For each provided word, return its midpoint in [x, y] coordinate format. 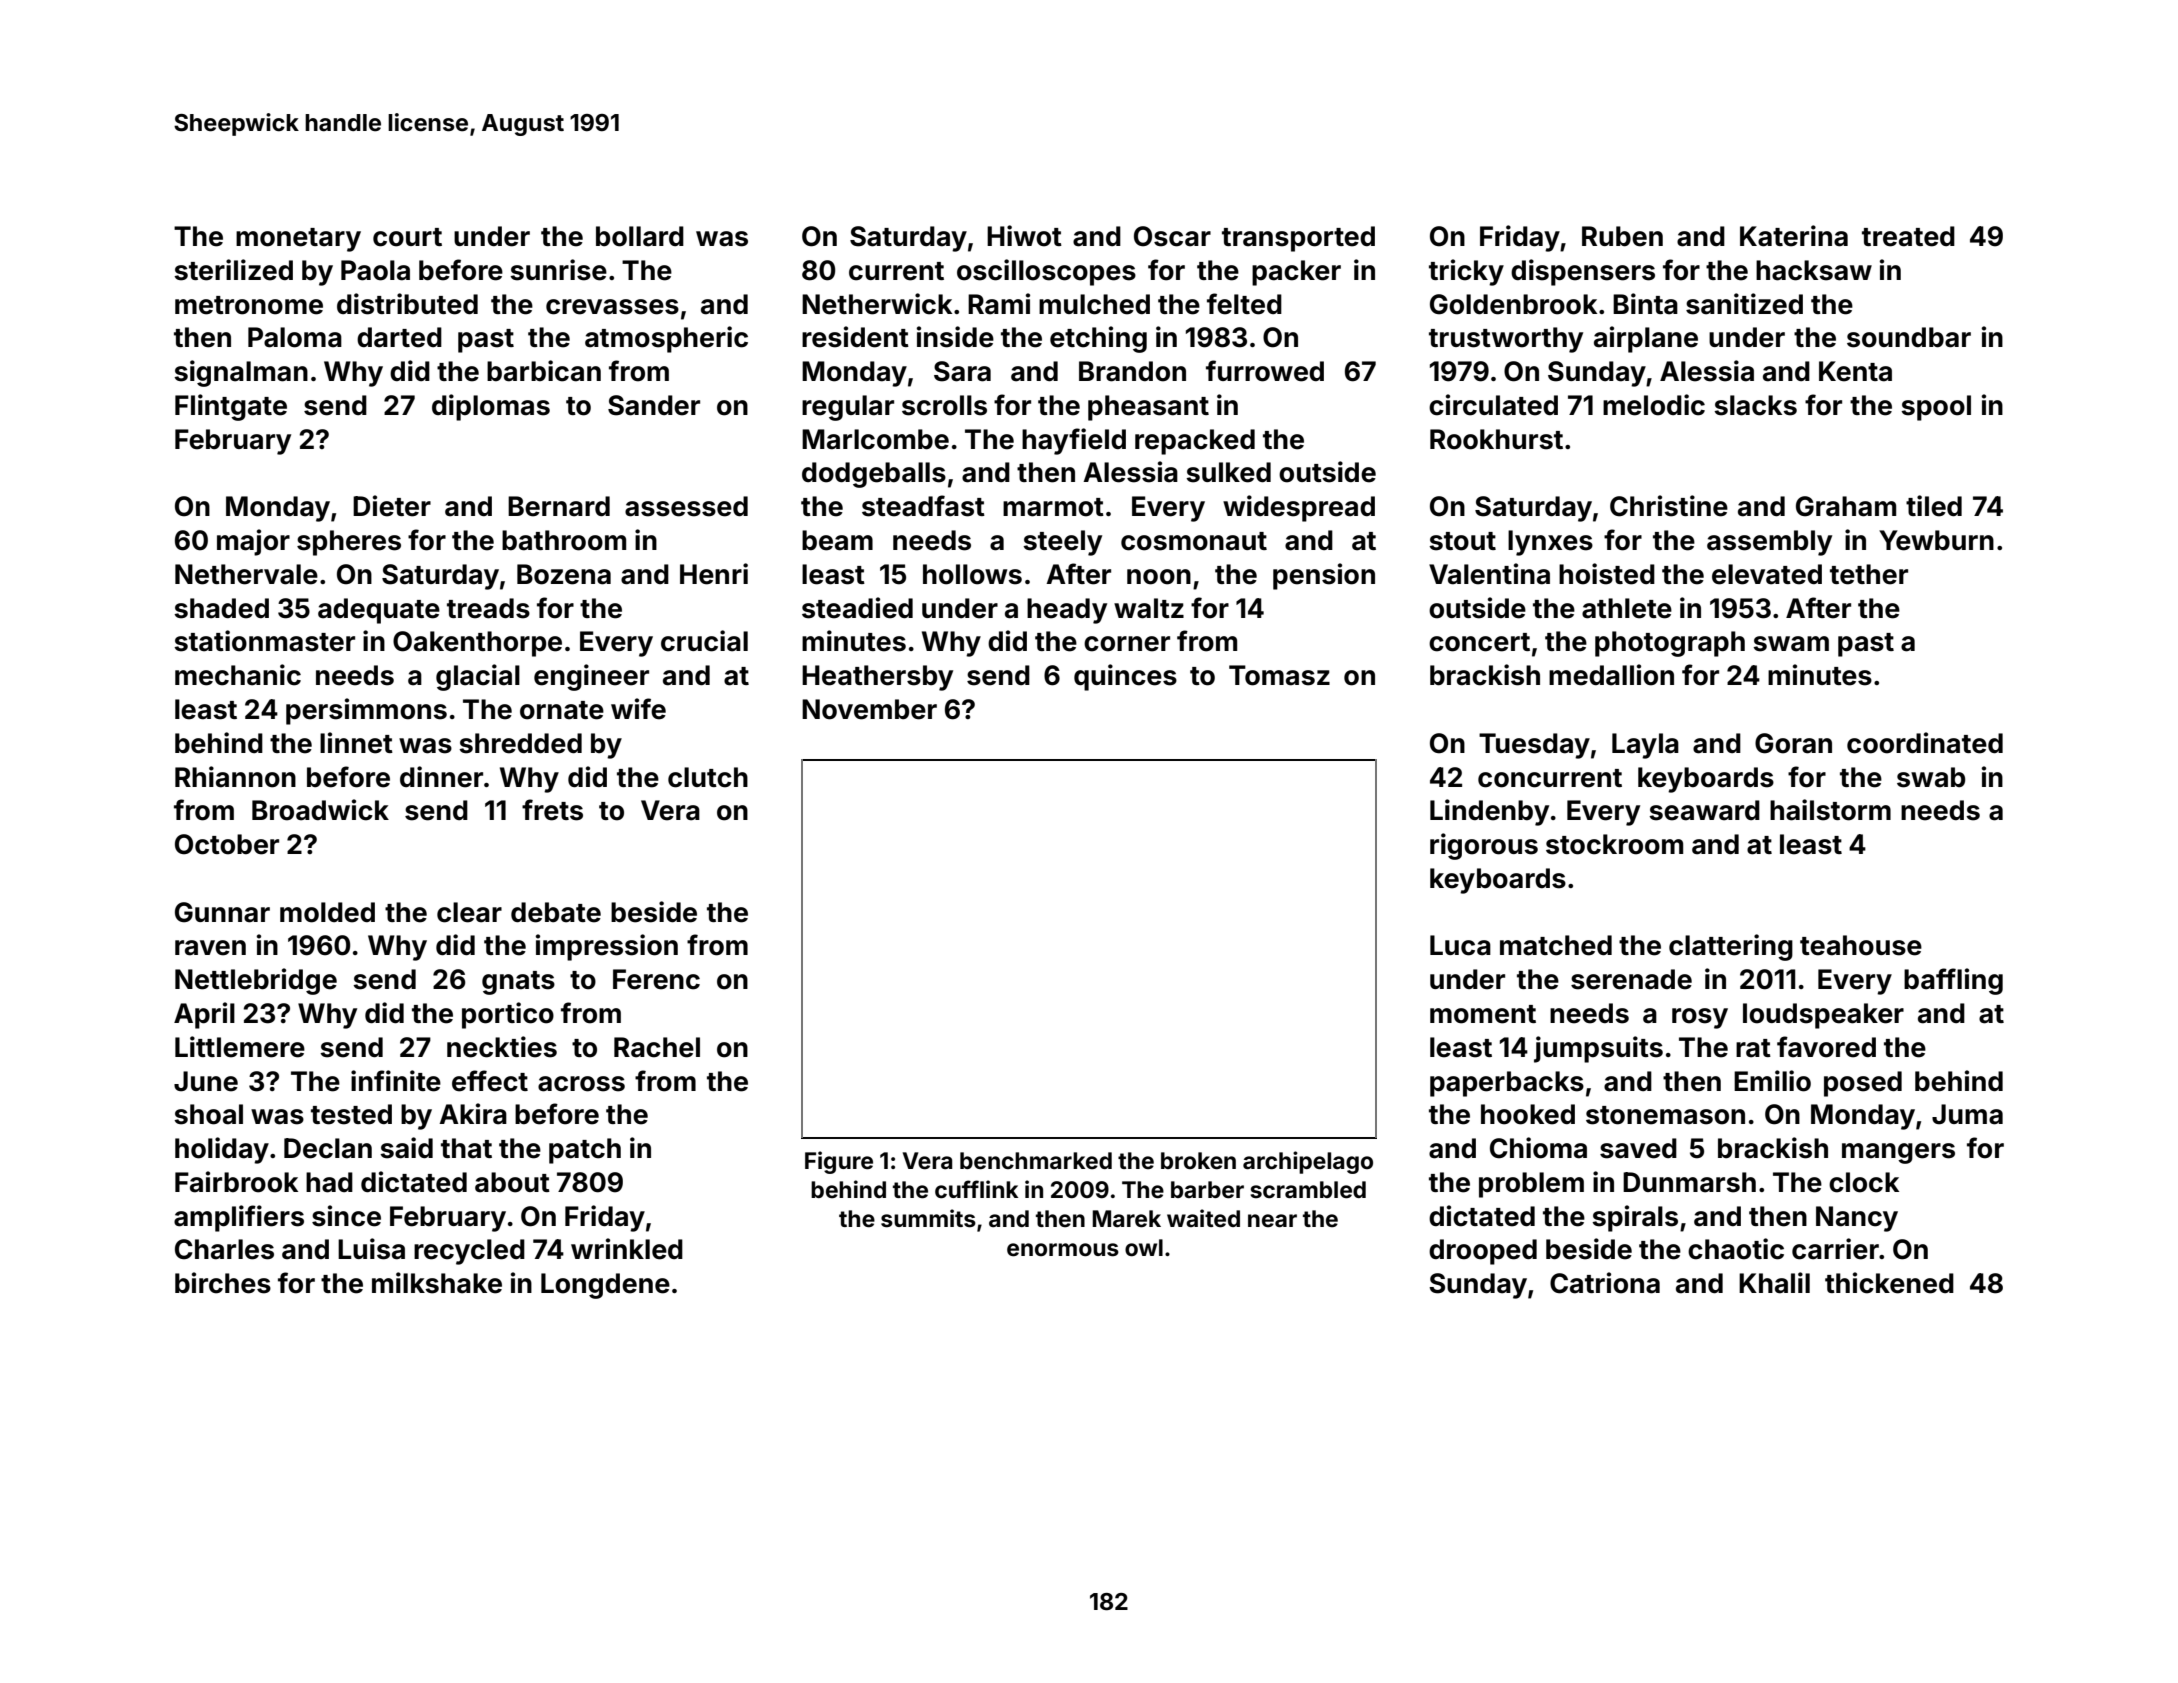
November [869, 709]
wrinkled [627, 1249]
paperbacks [1507, 1084]
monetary [298, 240]
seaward [1704, 810]
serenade [1631, 979]
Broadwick [320, 810]
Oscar [1172, 236]
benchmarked [1036, 1161]
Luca [1460, 945]
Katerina [1794, 236]
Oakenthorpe [477, 644]
